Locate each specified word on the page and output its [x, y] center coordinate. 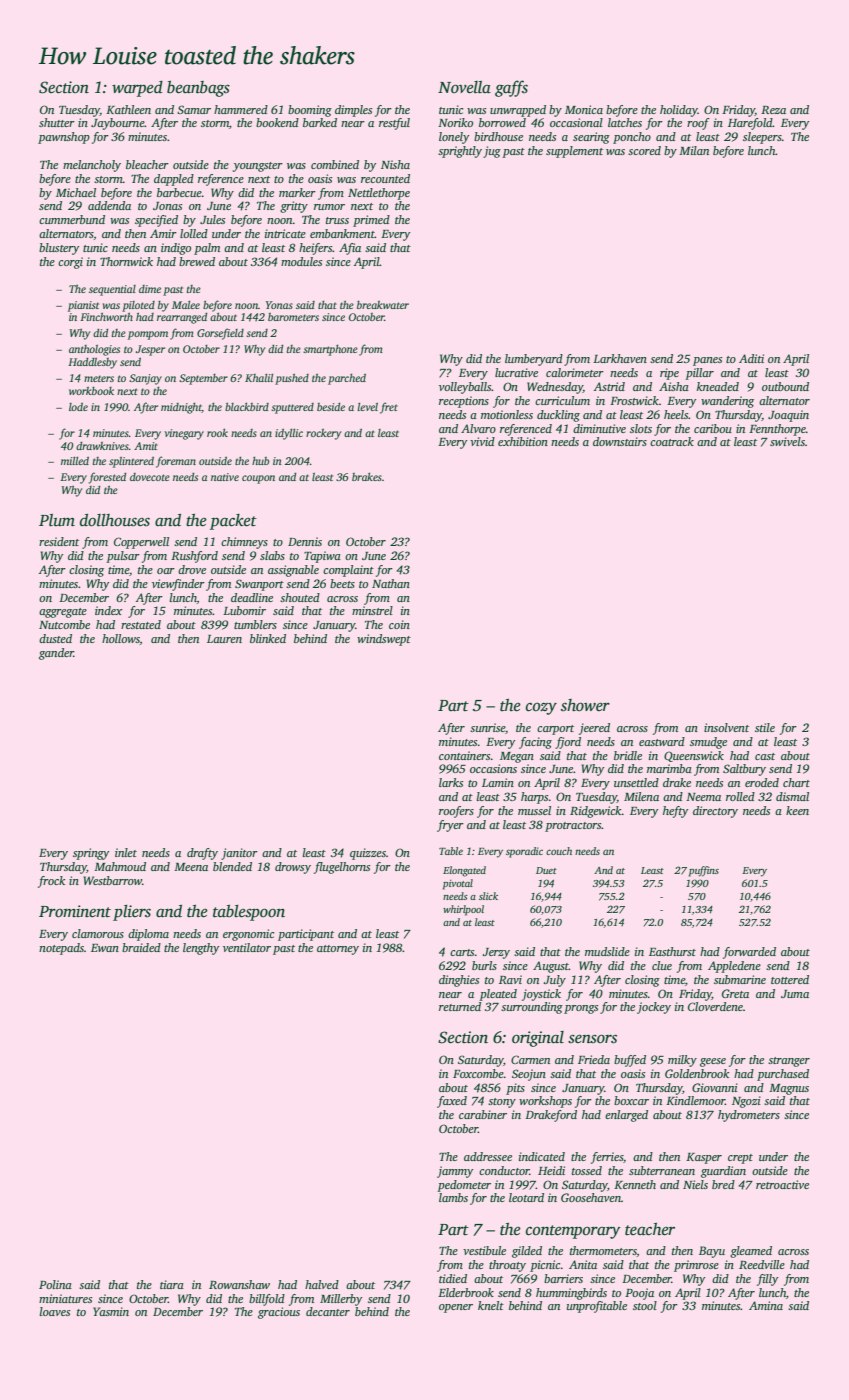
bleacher [147, 164]
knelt [491, 1305]
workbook [91, 391]
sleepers [762, 138]
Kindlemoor [695, 1100]
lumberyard [534, 360]
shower [585, 705]
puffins [704, 871]
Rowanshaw [239, 1284]
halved [322, 1284]
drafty [202, 854]
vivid [482, 441]
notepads [61, 949]
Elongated [464, 871]
